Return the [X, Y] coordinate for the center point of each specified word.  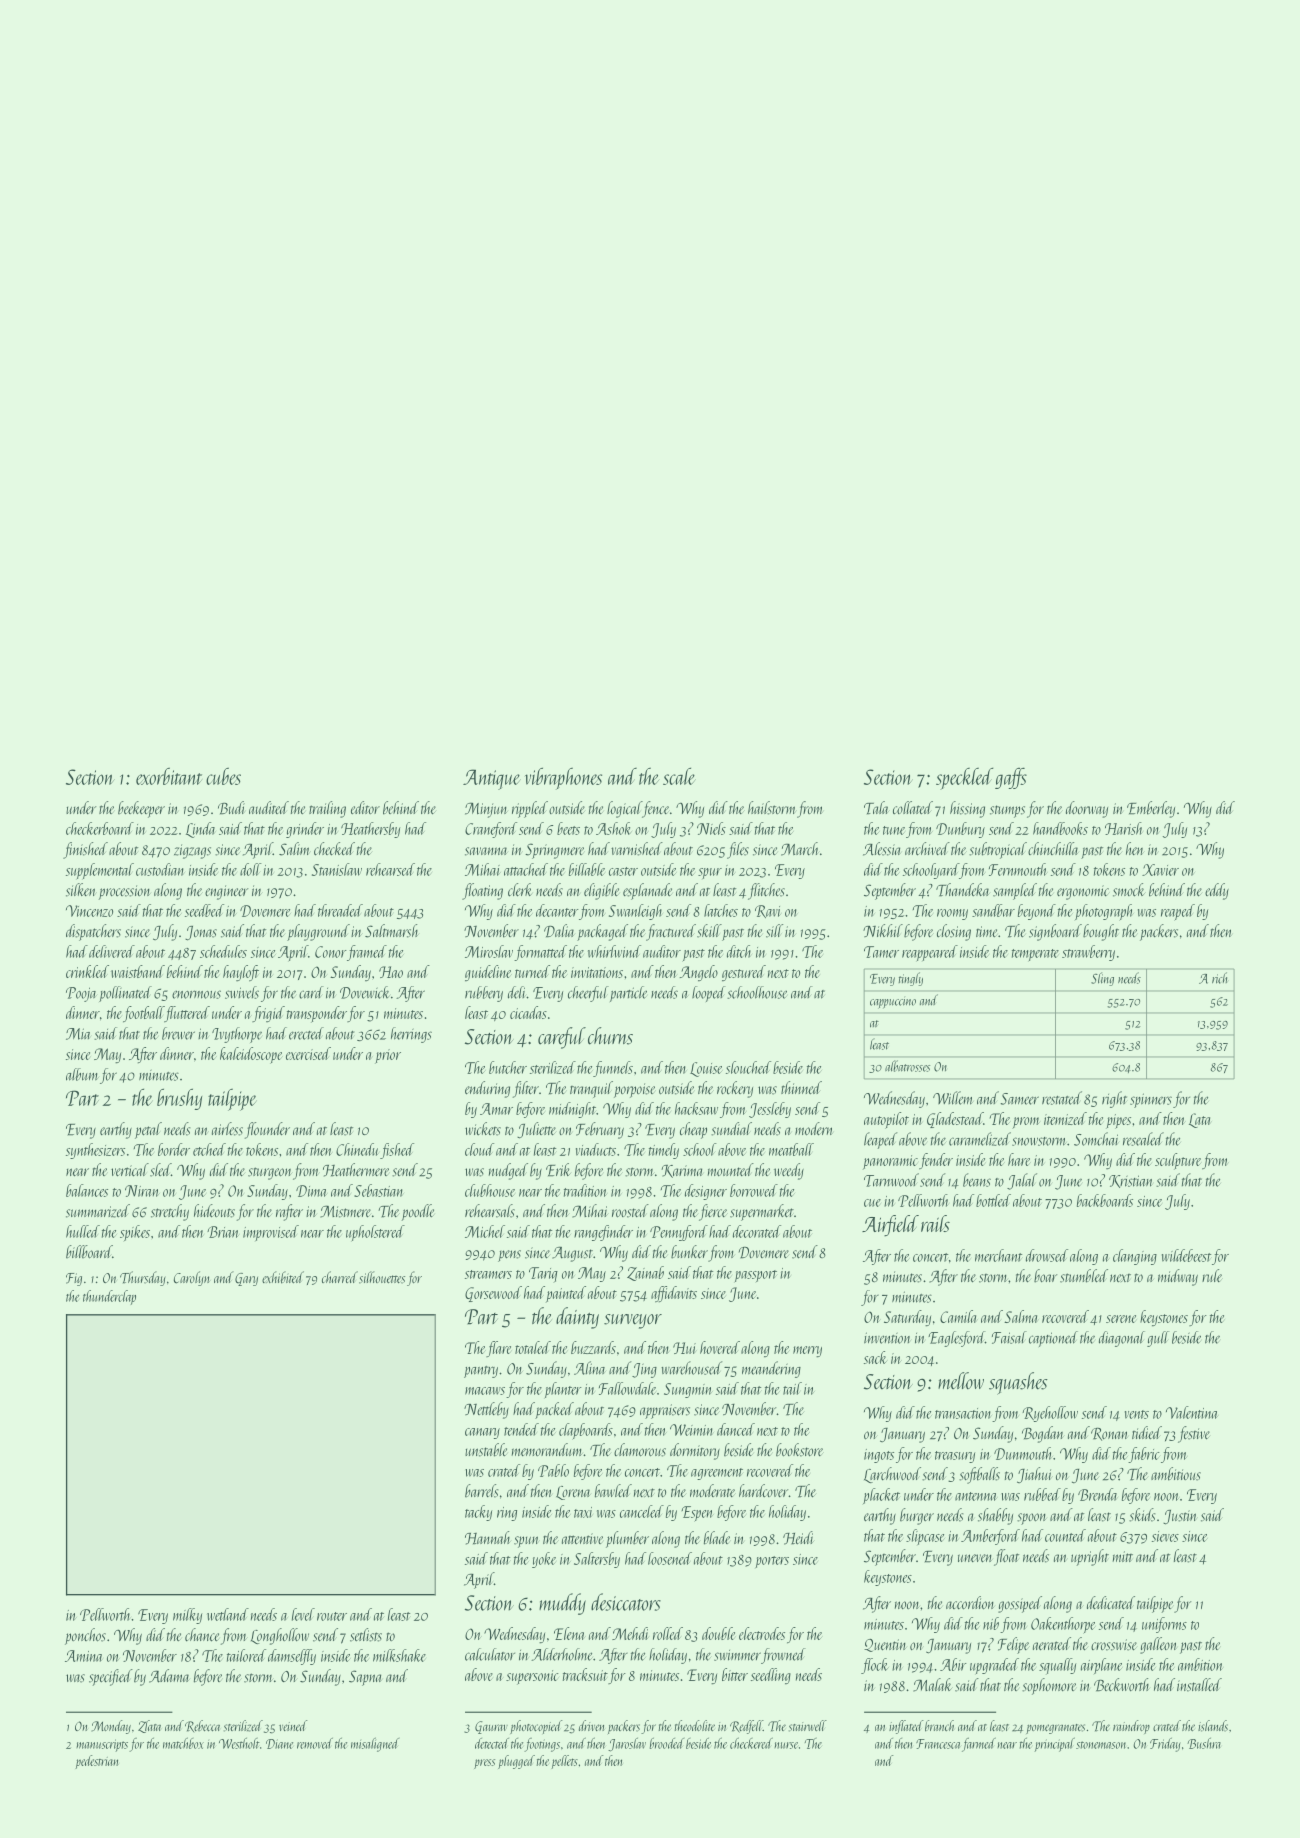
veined [293, 1725]
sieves [1165, 1536]
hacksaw [696, 1108]
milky [187, 1616]
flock [875, 1666]
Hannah [488, 1538]
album [82, 1074]
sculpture [1178, 1161]
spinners [1151, 1100]
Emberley [1151, 809]
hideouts [214, 1211]
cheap [693, 1130]
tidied [1147, 1432]
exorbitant [169, 776]
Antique [492, 779]
